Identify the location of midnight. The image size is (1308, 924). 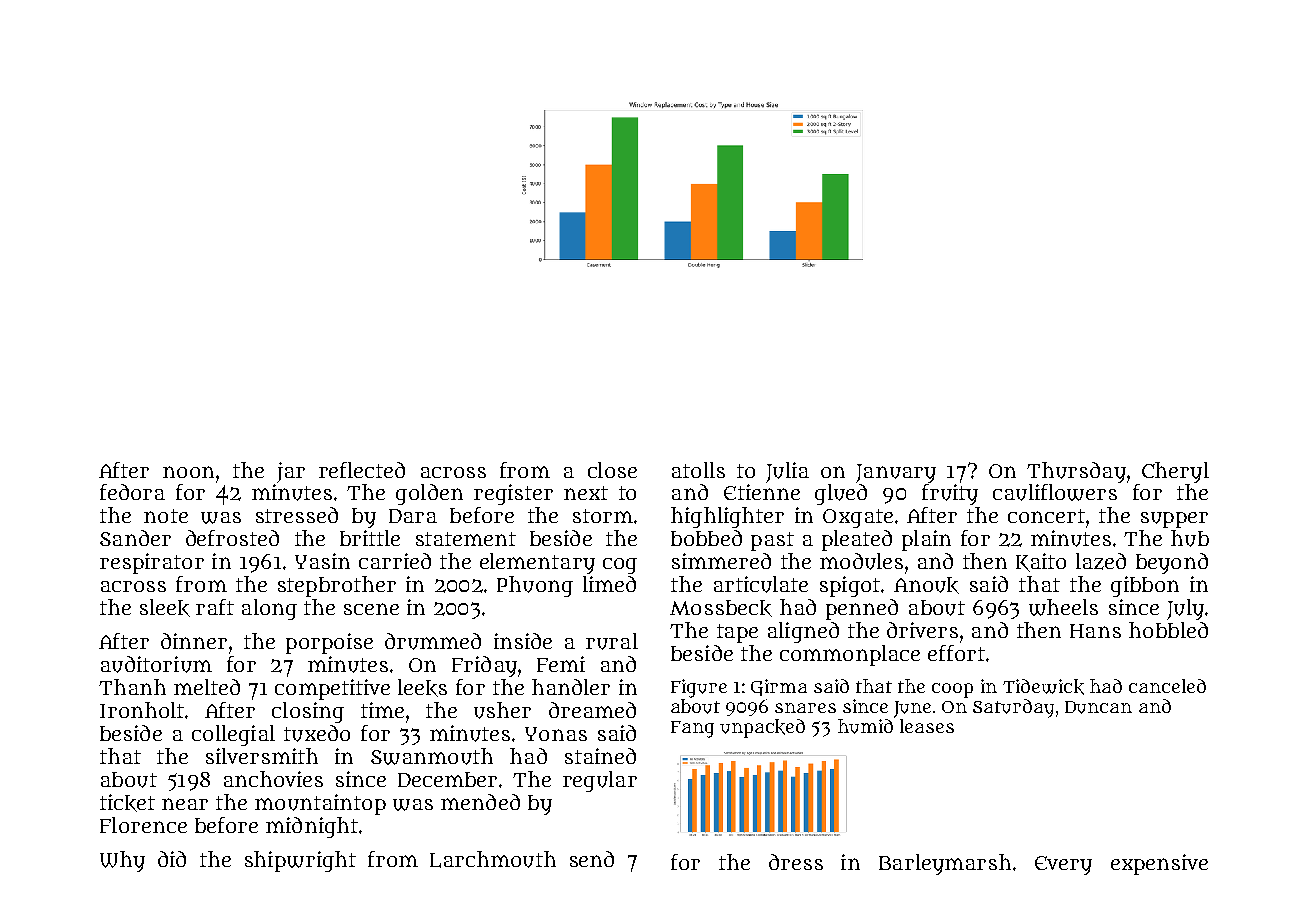
(312, 827).
